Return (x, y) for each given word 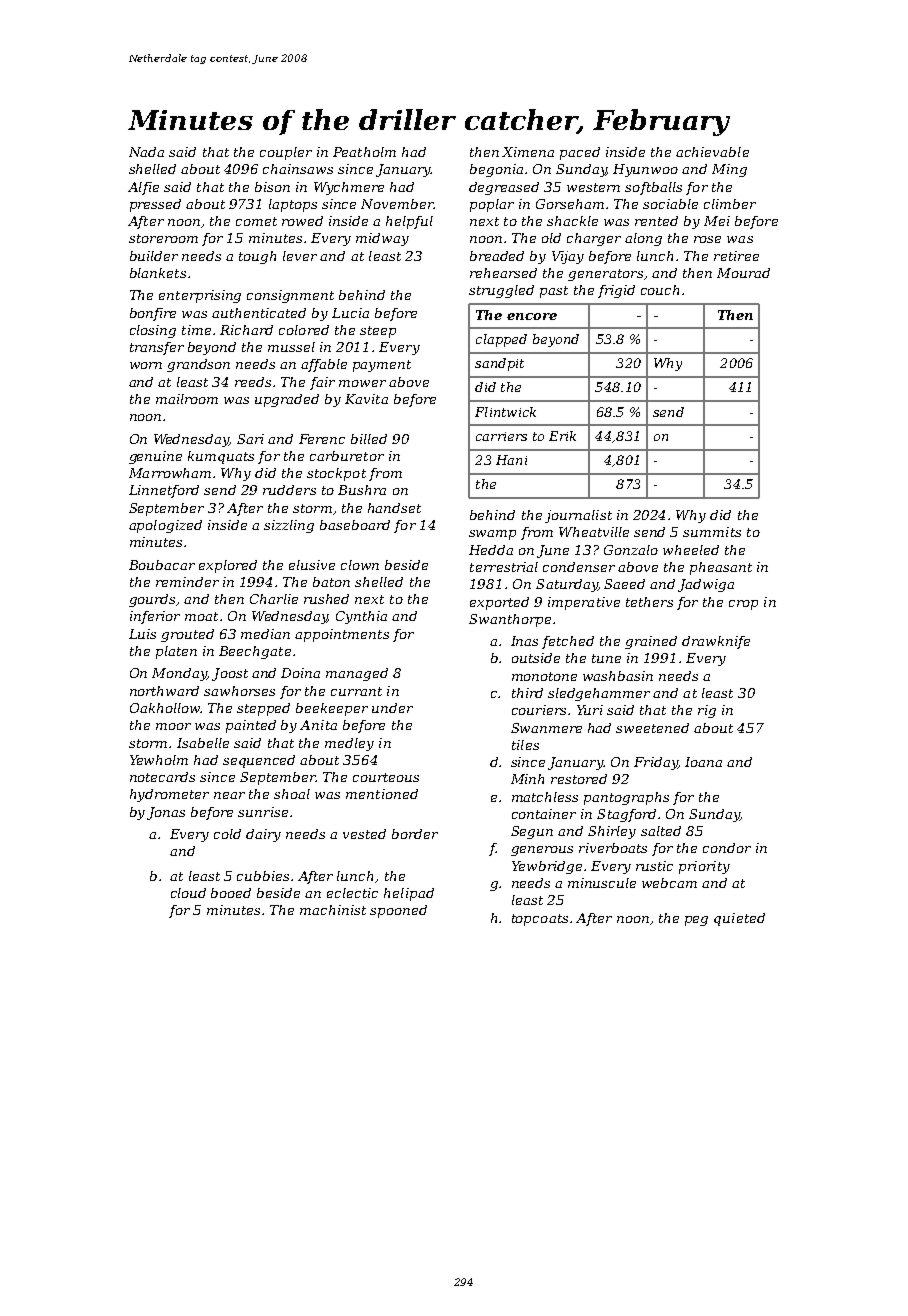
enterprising (200, 296)
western (593, 187)
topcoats (540, 920)
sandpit (499, 364)
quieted (739, 919)
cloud (188, 893)
